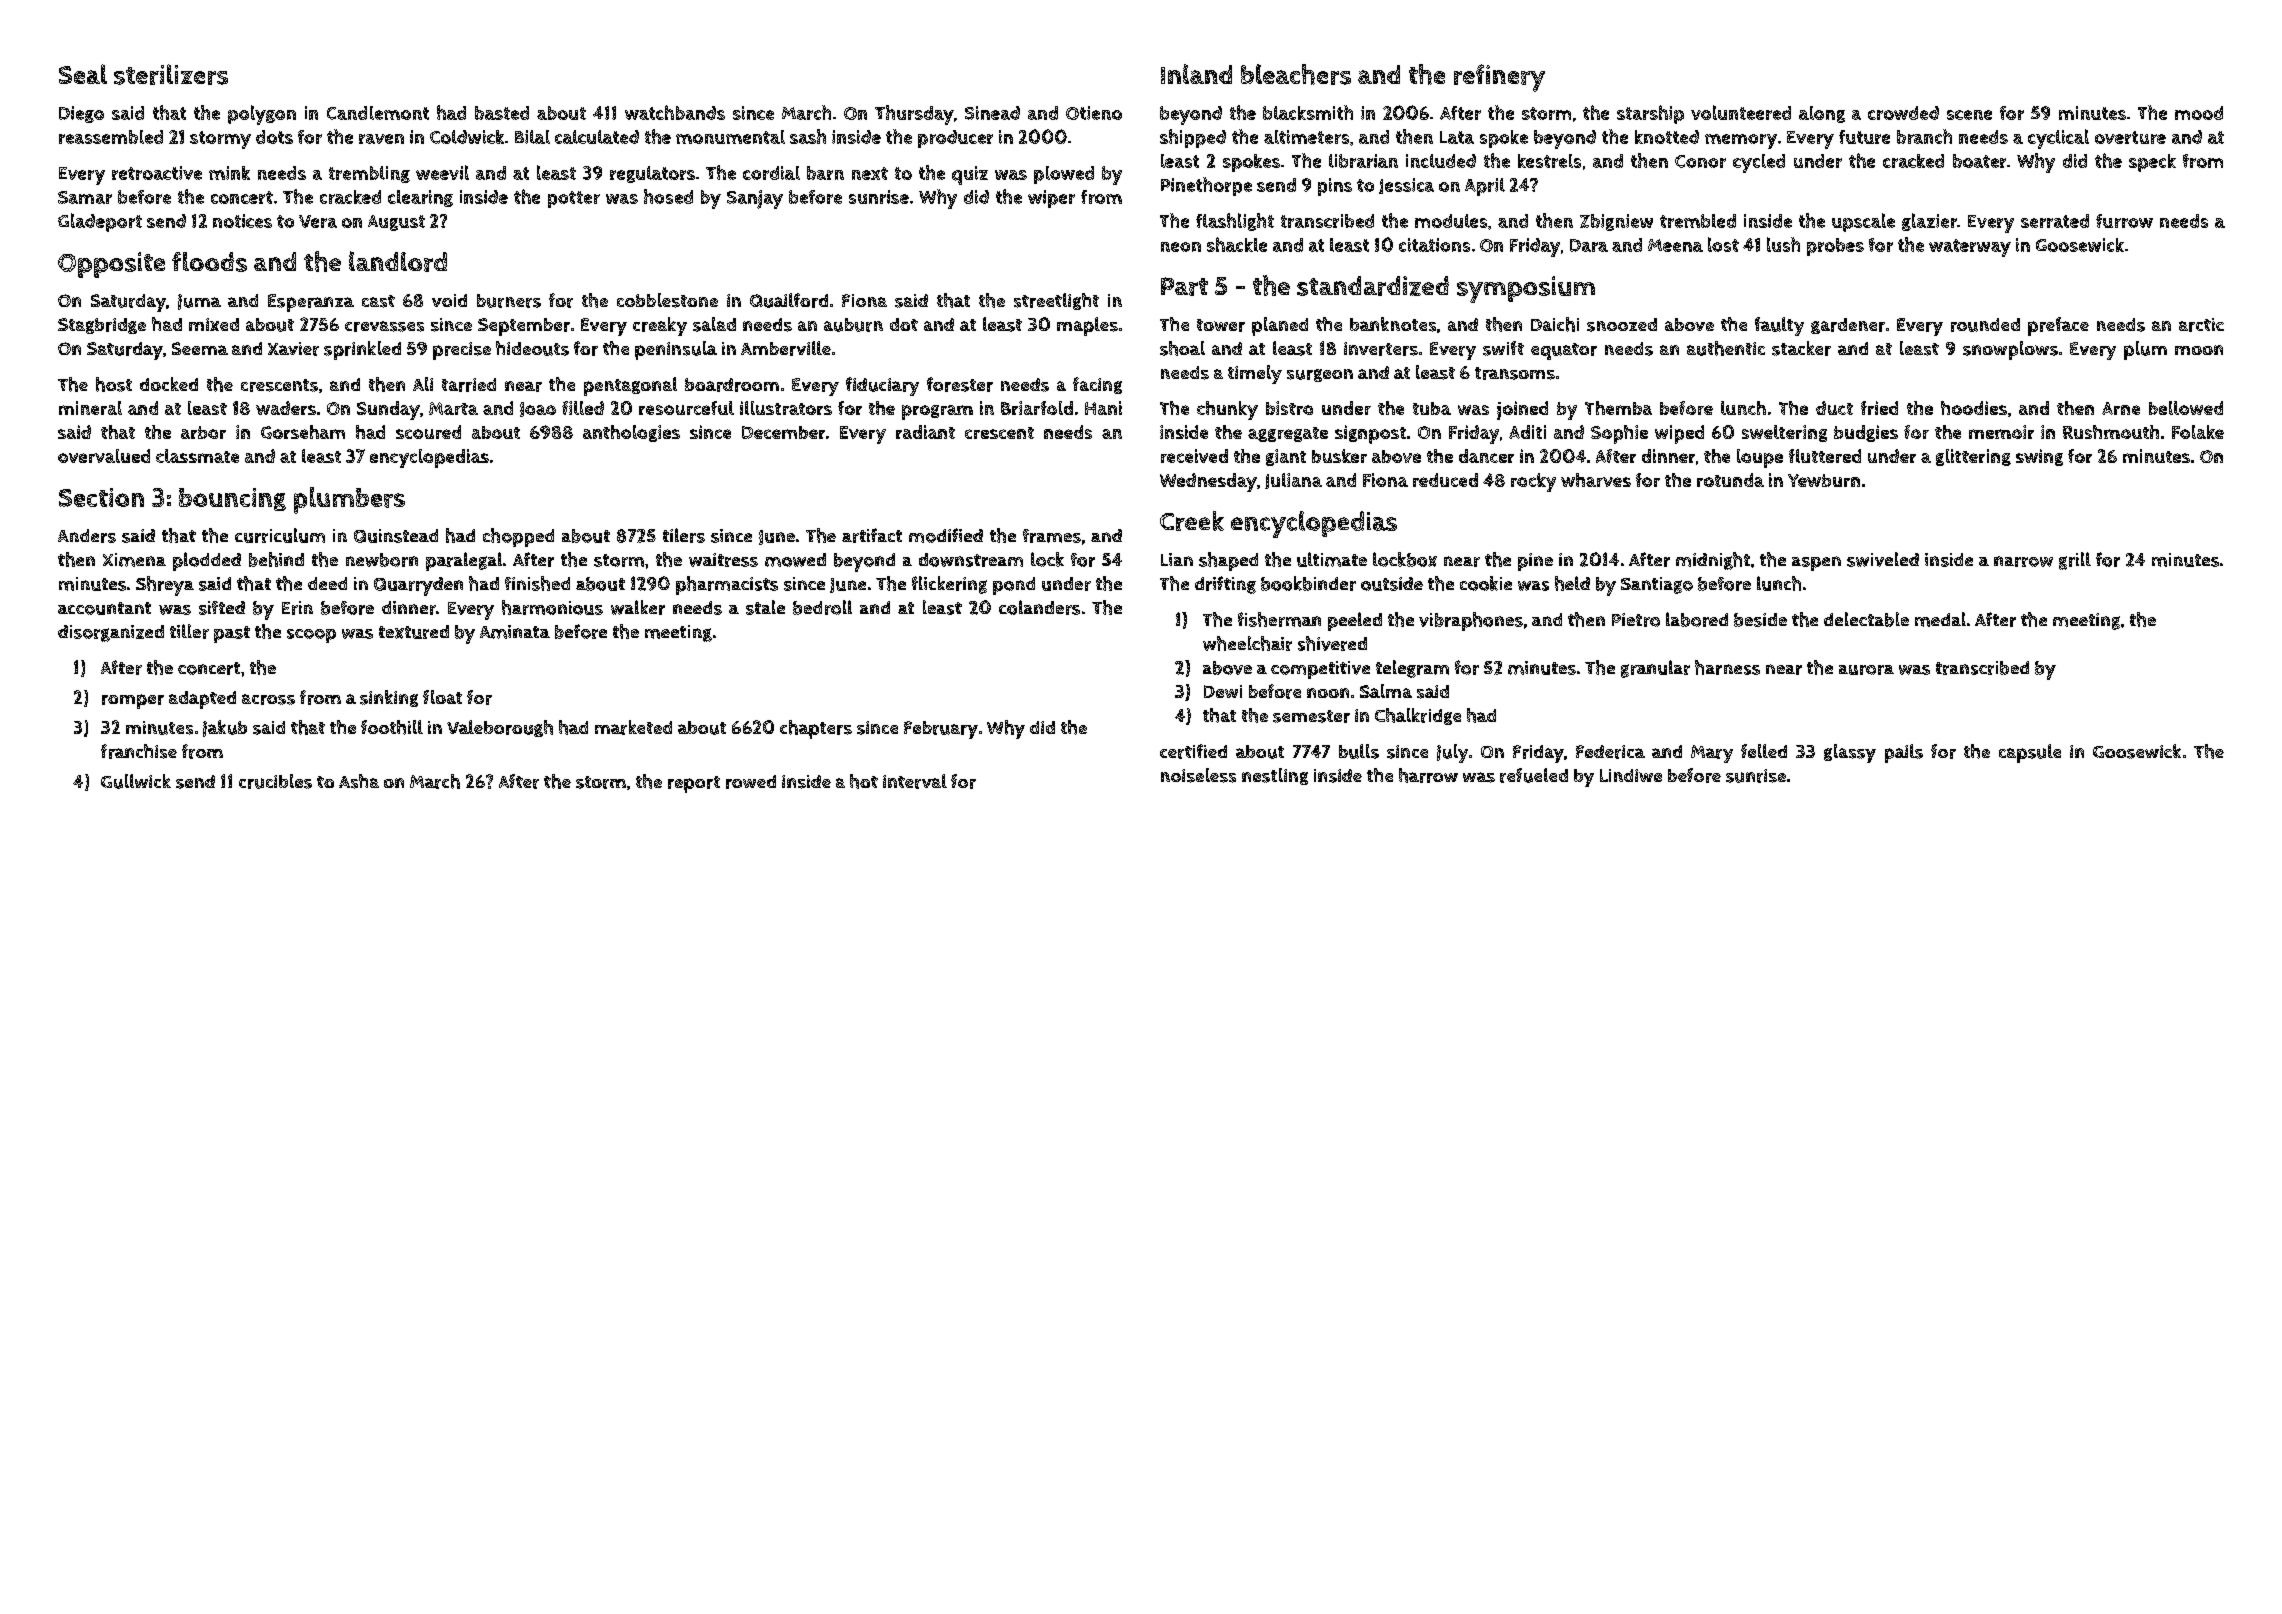 The width and height of the screenshot is (2282, 1614). I want to click on paralegal, so click(464, 561).
